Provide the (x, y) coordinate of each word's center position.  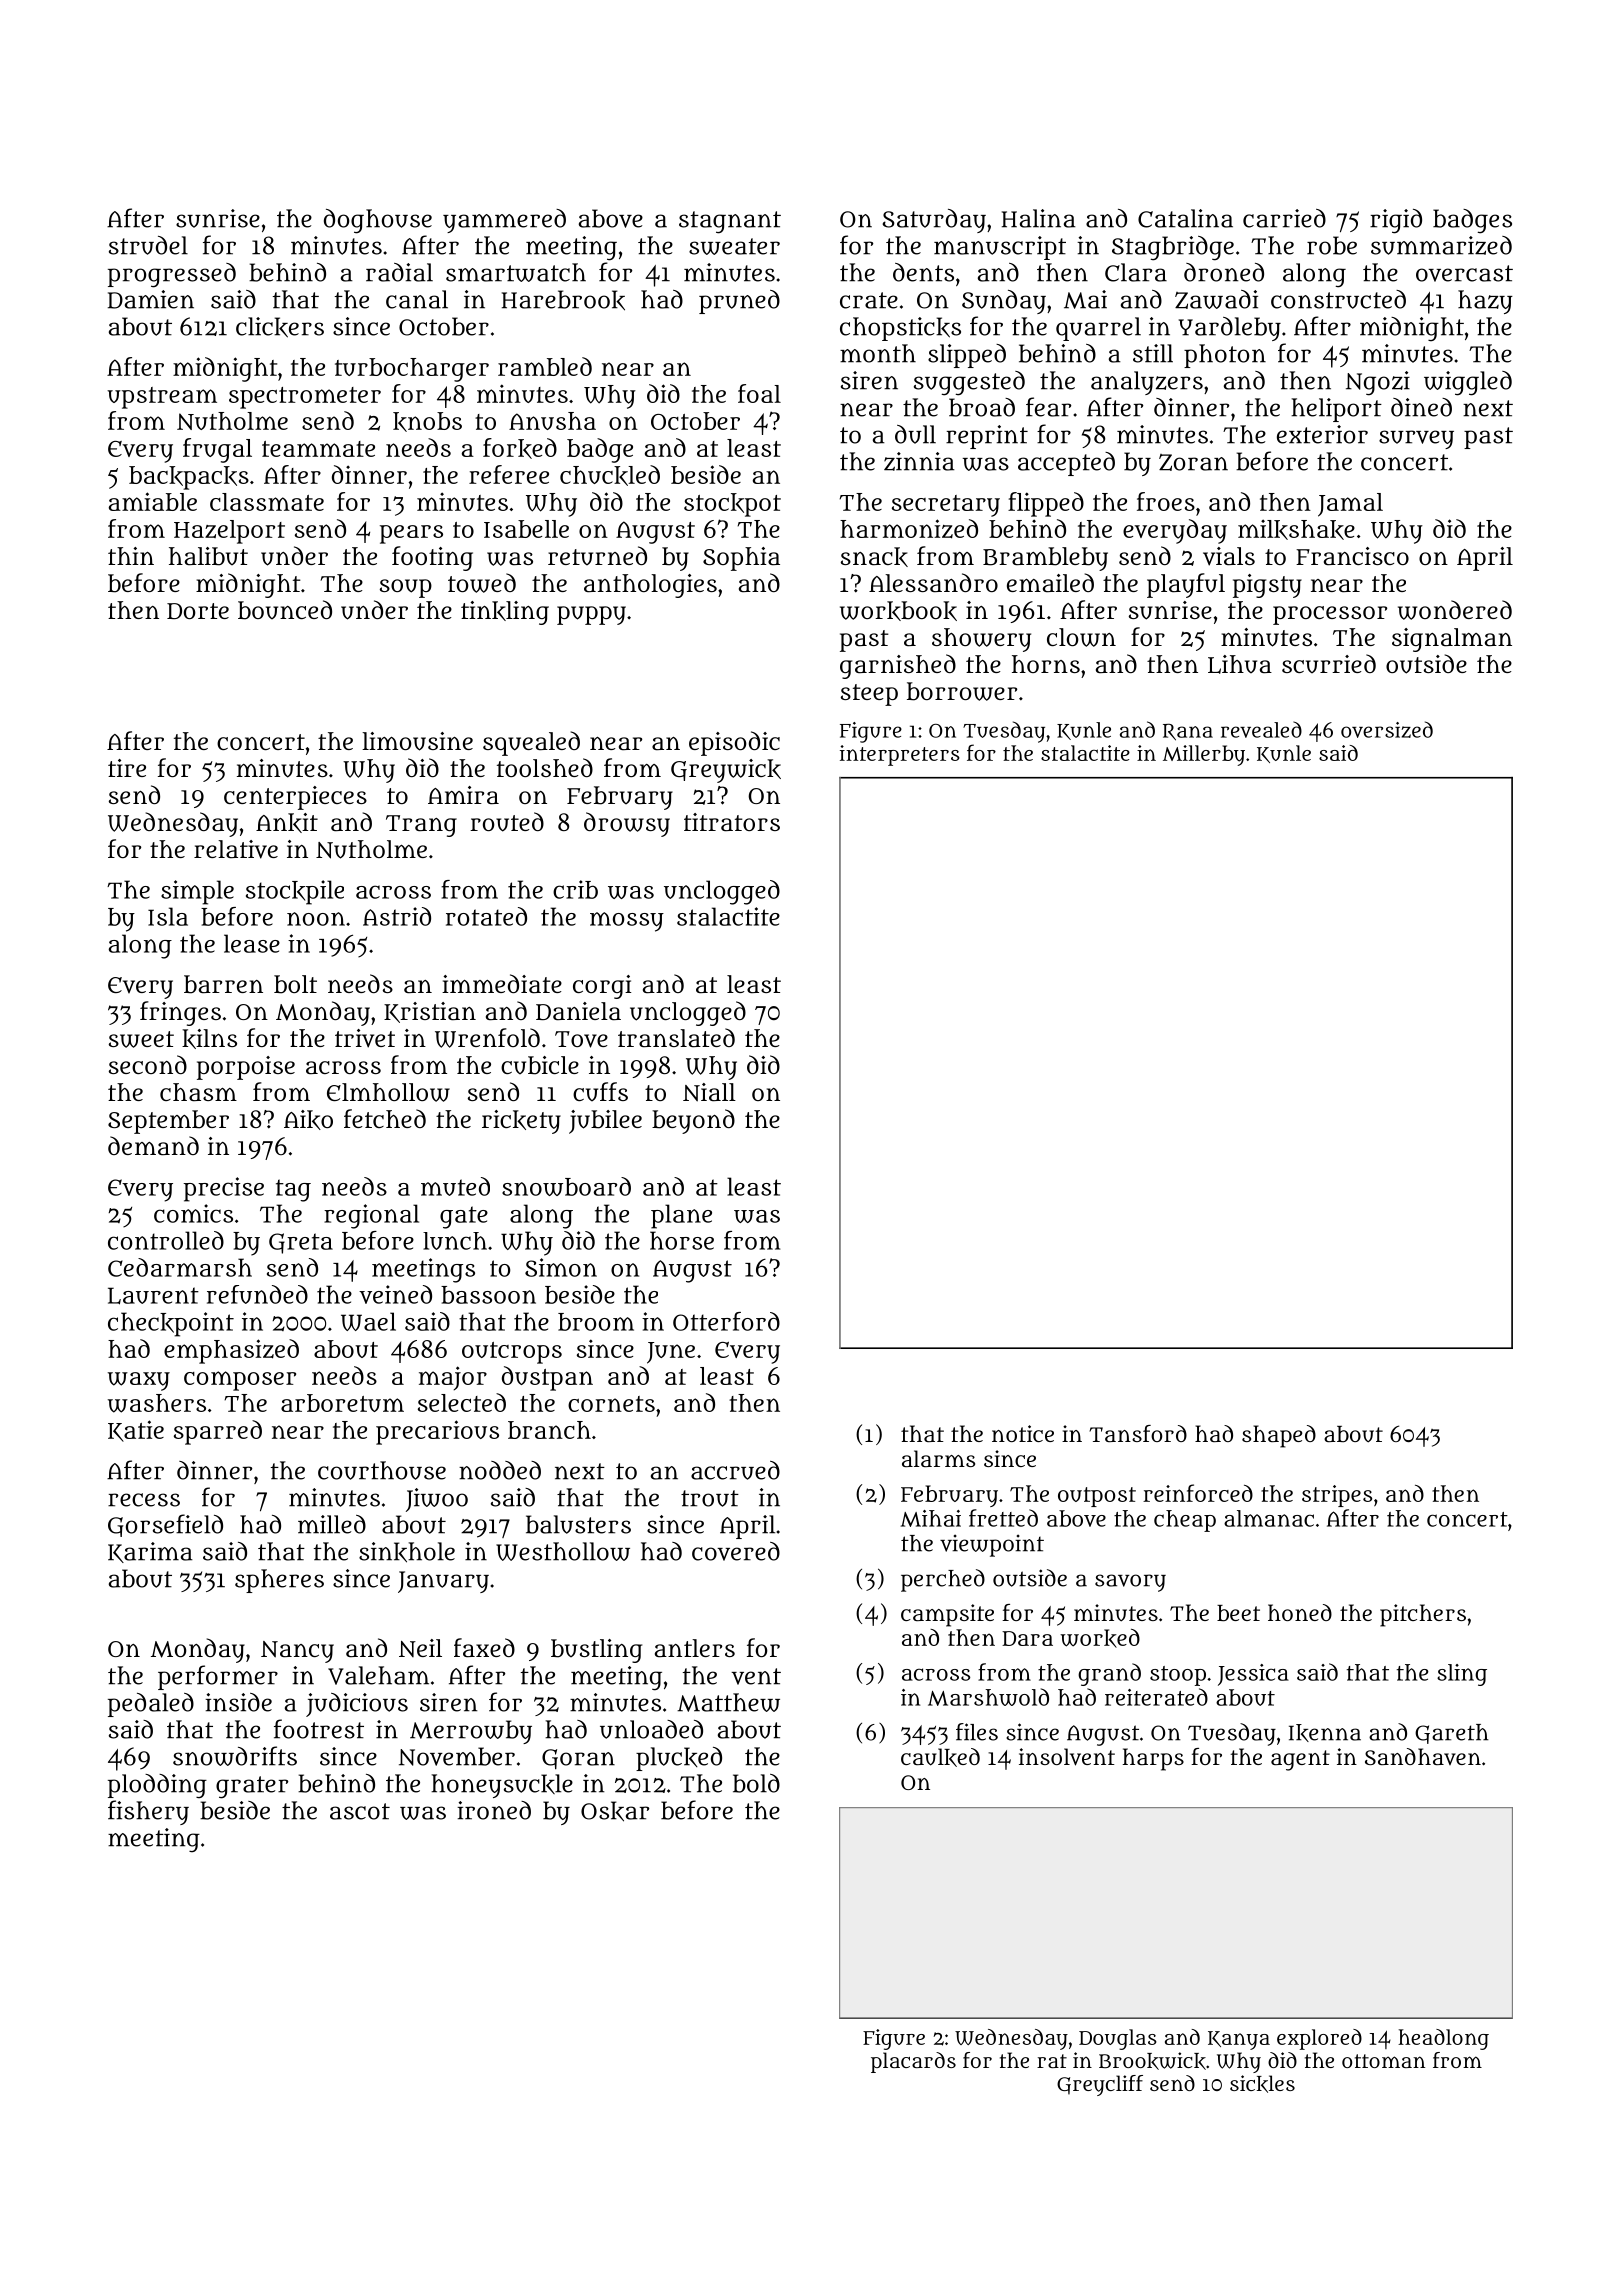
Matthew (728, 1702)
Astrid (397, 916)
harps (1153, 1759)
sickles (1262, 2084)
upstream (162, 398)
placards (913, 2062)
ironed (494, 1810)
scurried (1329, 663)
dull (915, 434)
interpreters (900, 755)
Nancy (297, 1652)
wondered (1455, 610)
